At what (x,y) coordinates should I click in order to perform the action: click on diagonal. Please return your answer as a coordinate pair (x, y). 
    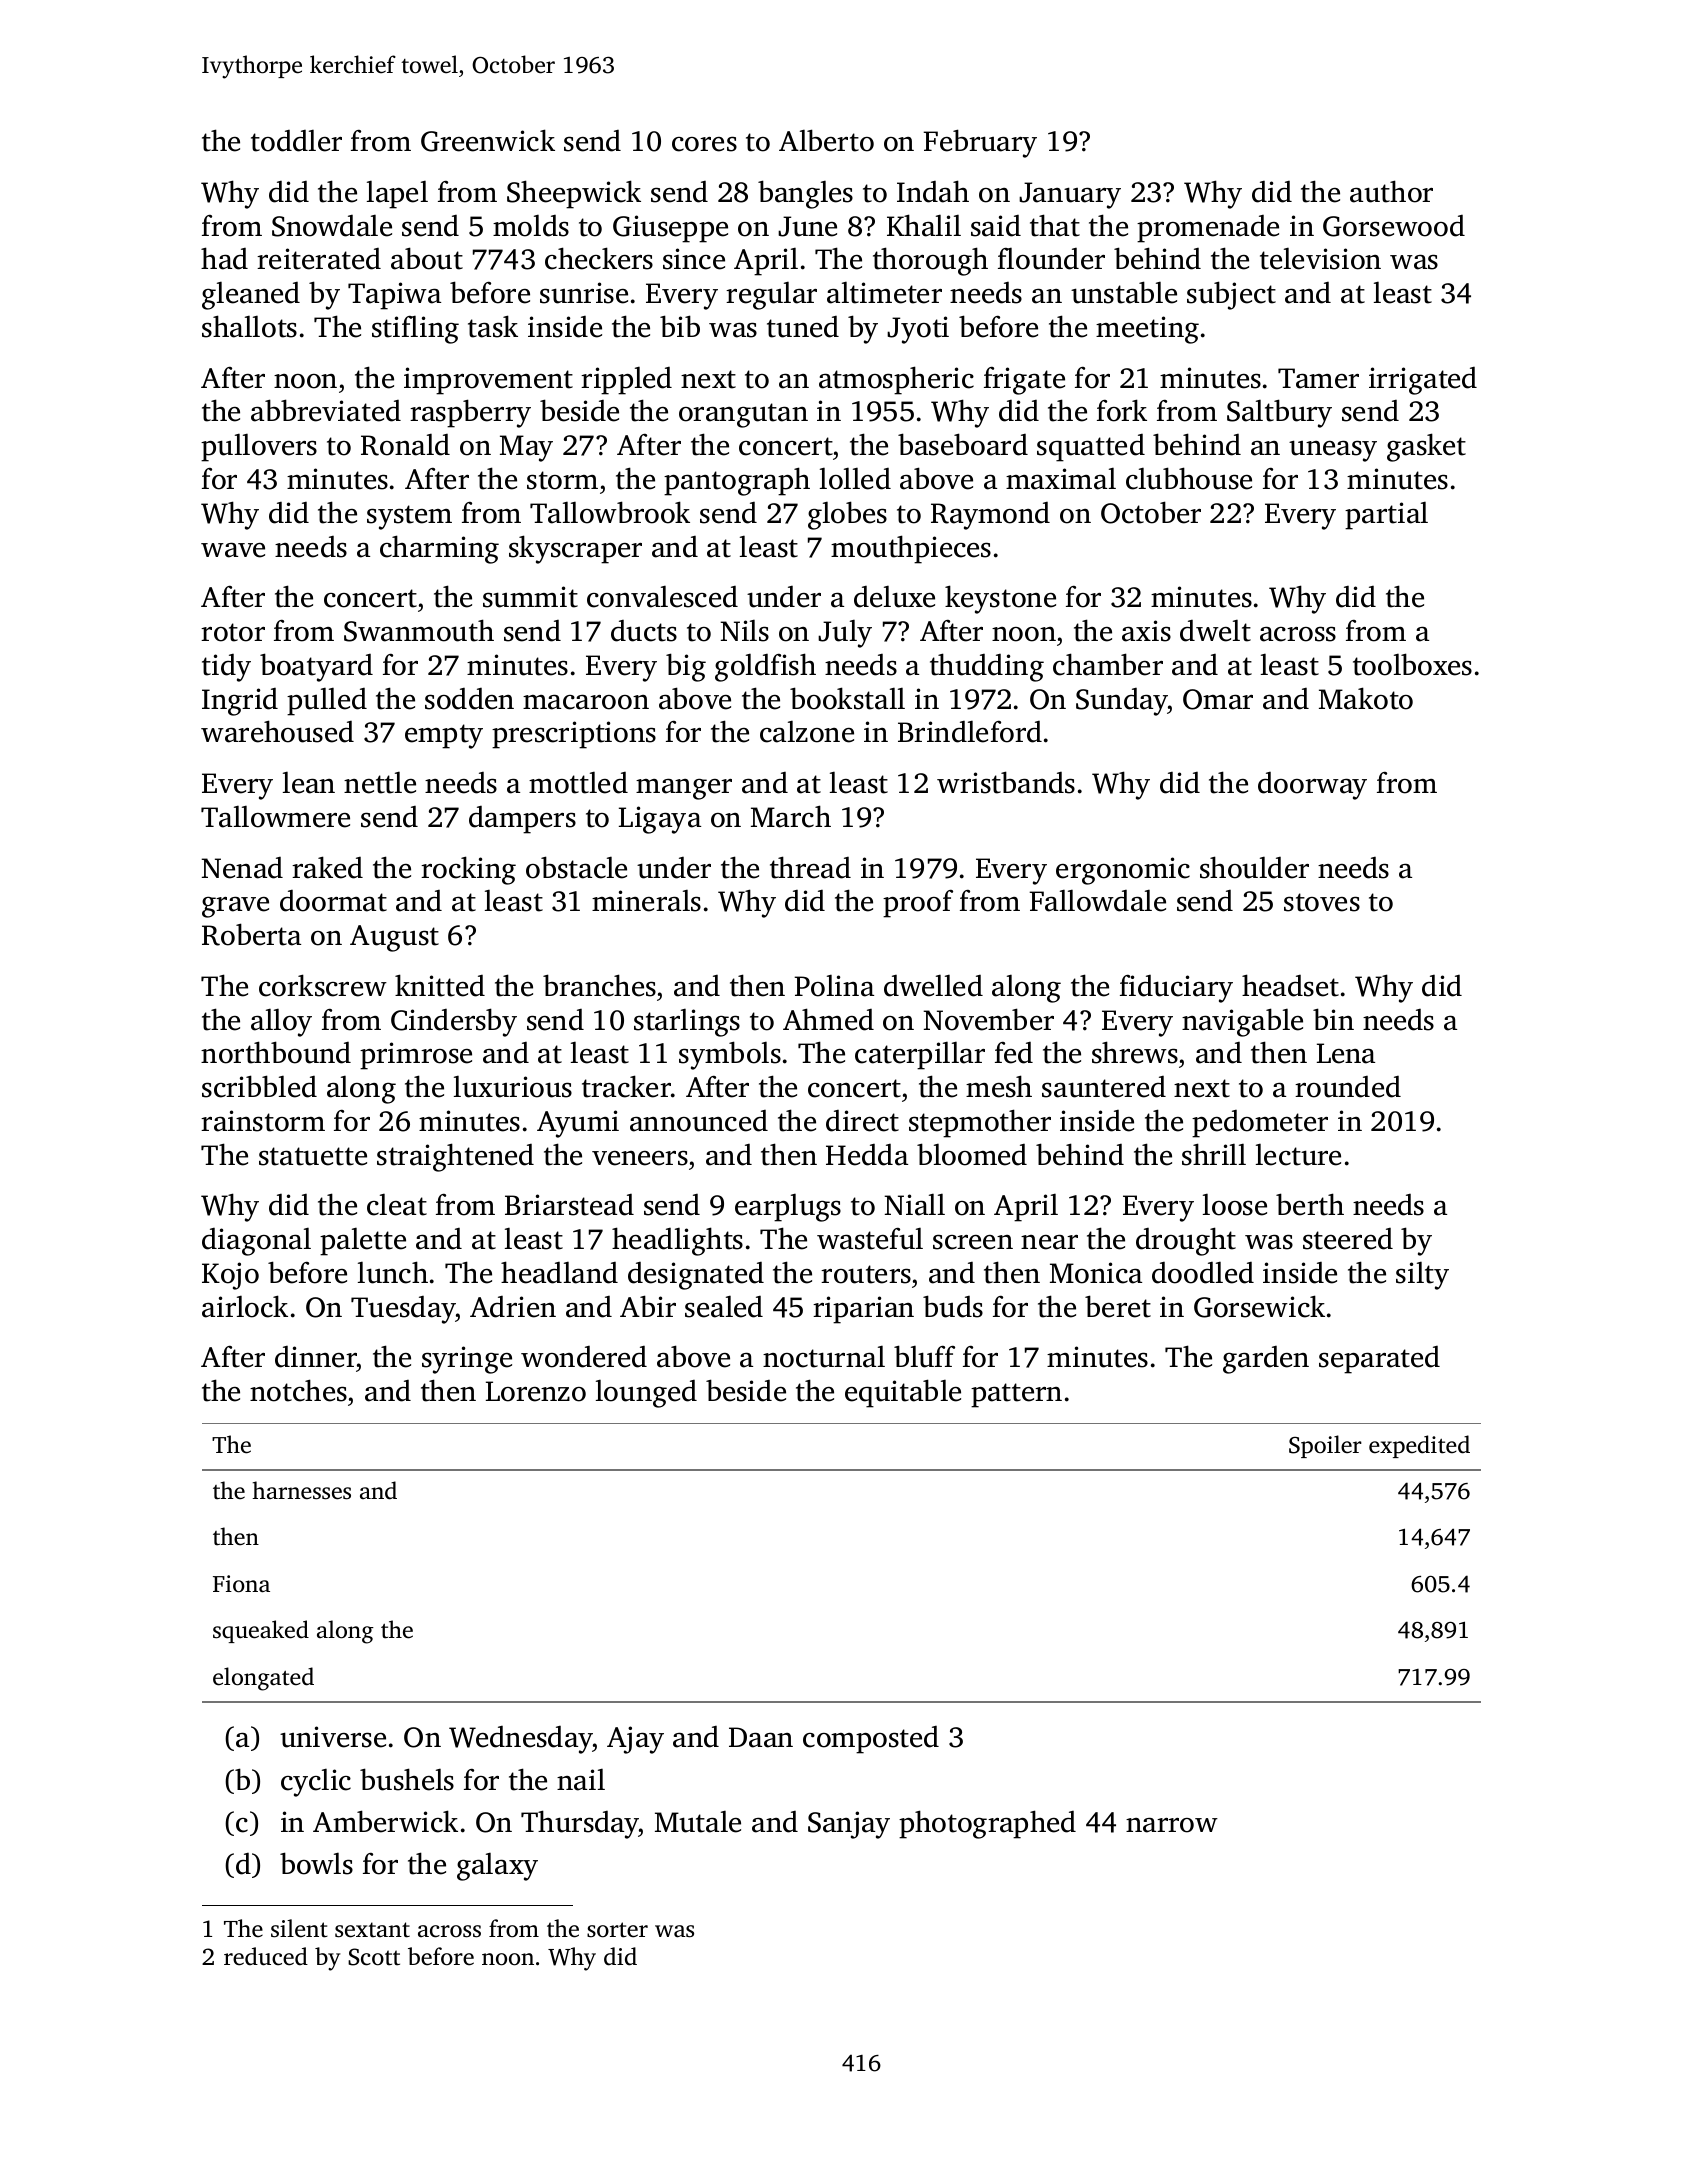
    Looking at the image, I should click on (256, 1241).
